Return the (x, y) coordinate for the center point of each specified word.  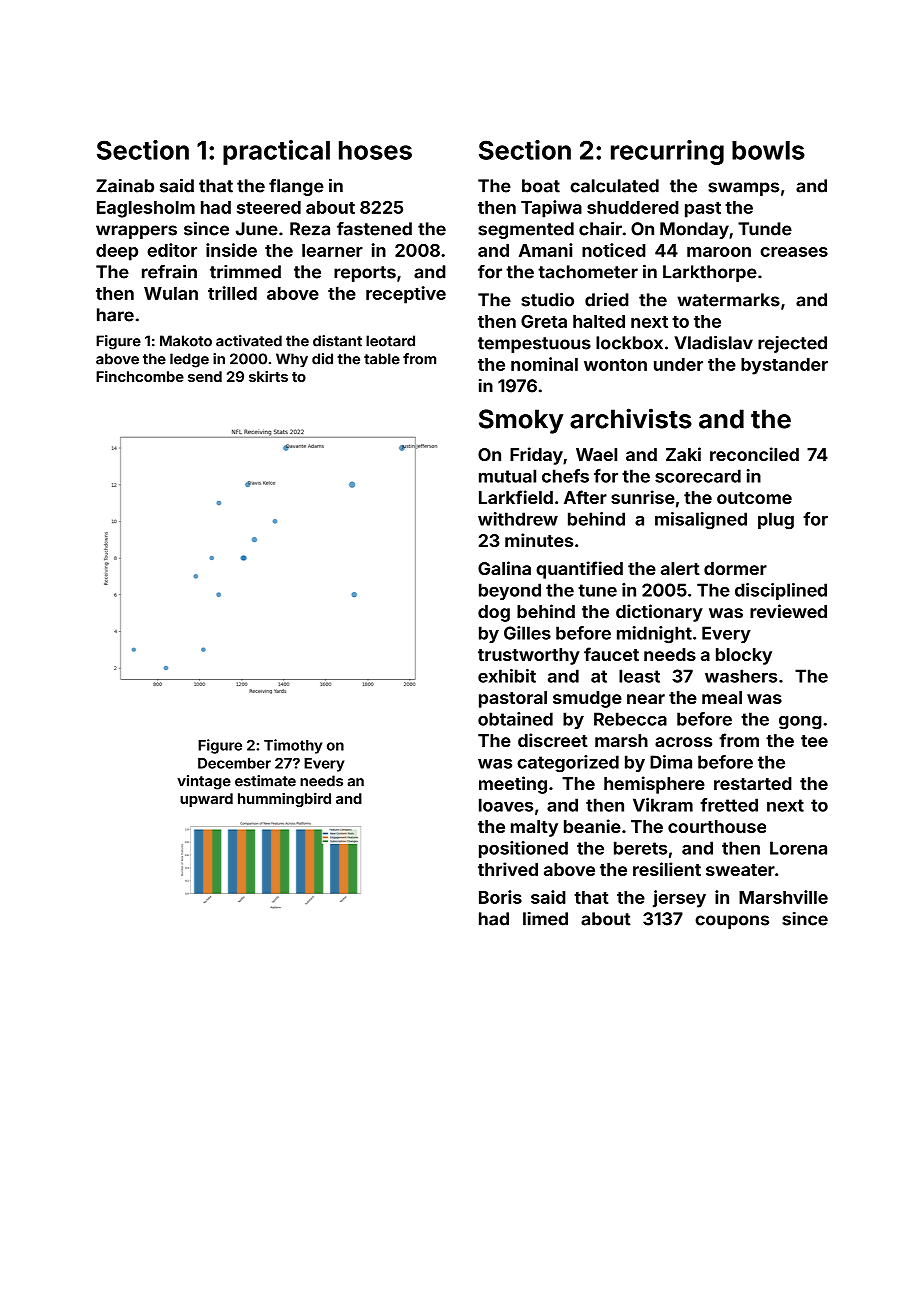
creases (794, 252)
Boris (500, 897)
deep (117, 252)
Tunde (765, 229)
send (205, 376)
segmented (526, 230)
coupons (732, 922)
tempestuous (534, 345)
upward (206, 800)
